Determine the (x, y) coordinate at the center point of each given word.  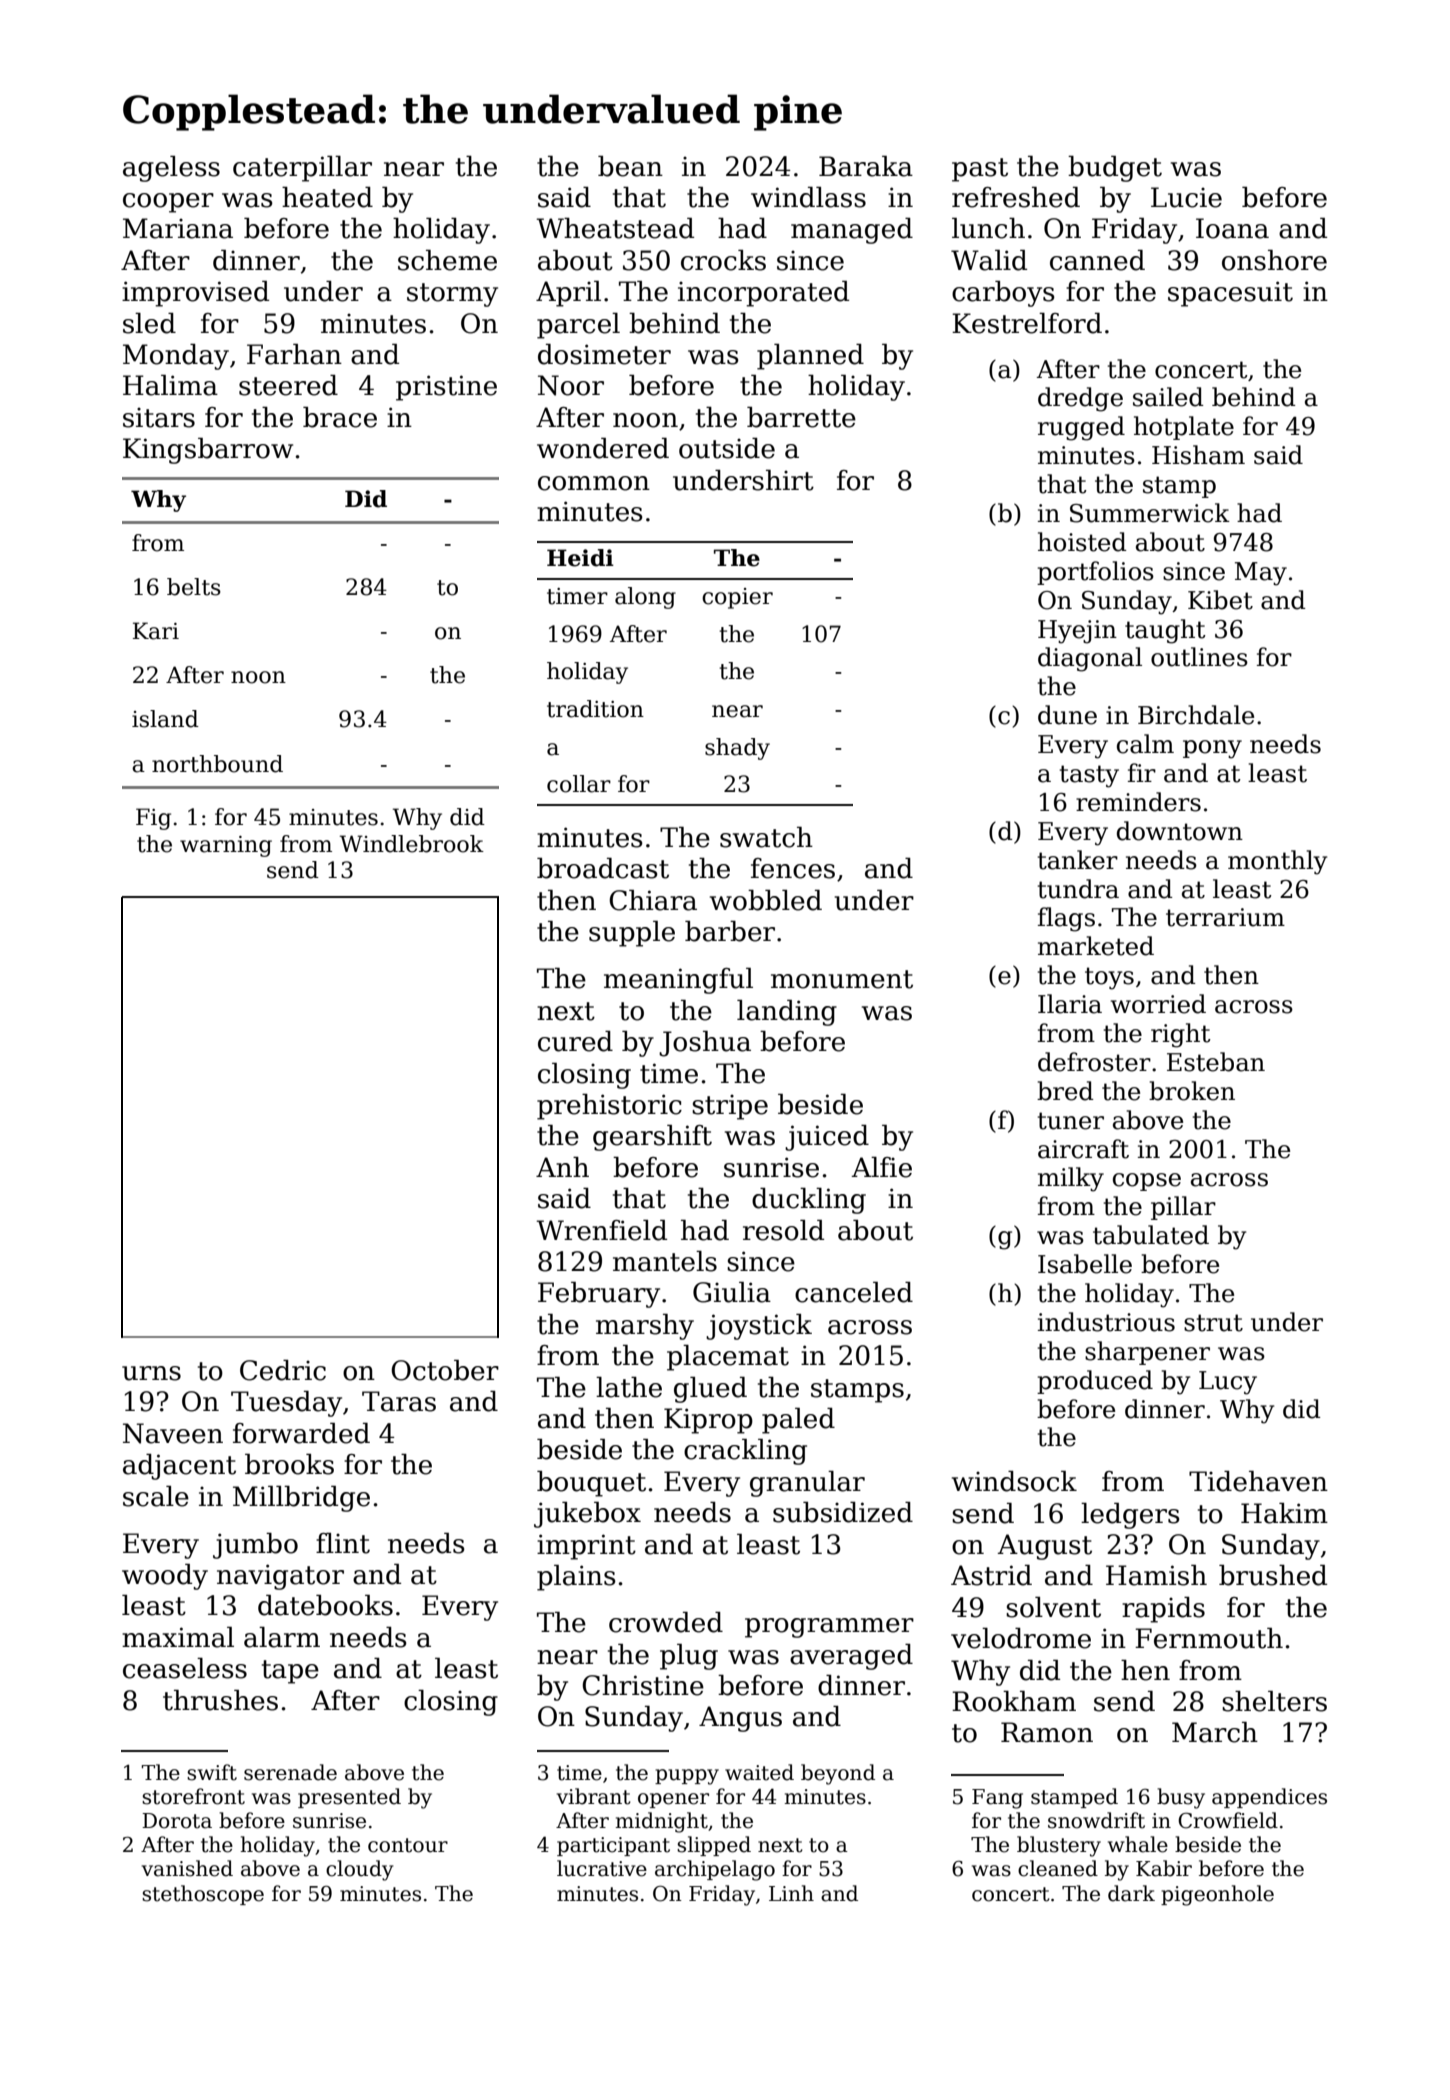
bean (630, 166)
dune (1067, 715)
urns (151, 1373)
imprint (586, 1547)
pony (1212, 749)
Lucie (1186, 197)
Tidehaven (1258, 1481)
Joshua (705, 1044)
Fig (153, 819)
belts (194, 587)
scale (156, 1496)
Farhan (294, 354)
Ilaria (1070, 1004)
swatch (766, 837)
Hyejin (1077, 632)
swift (212, 1772)
